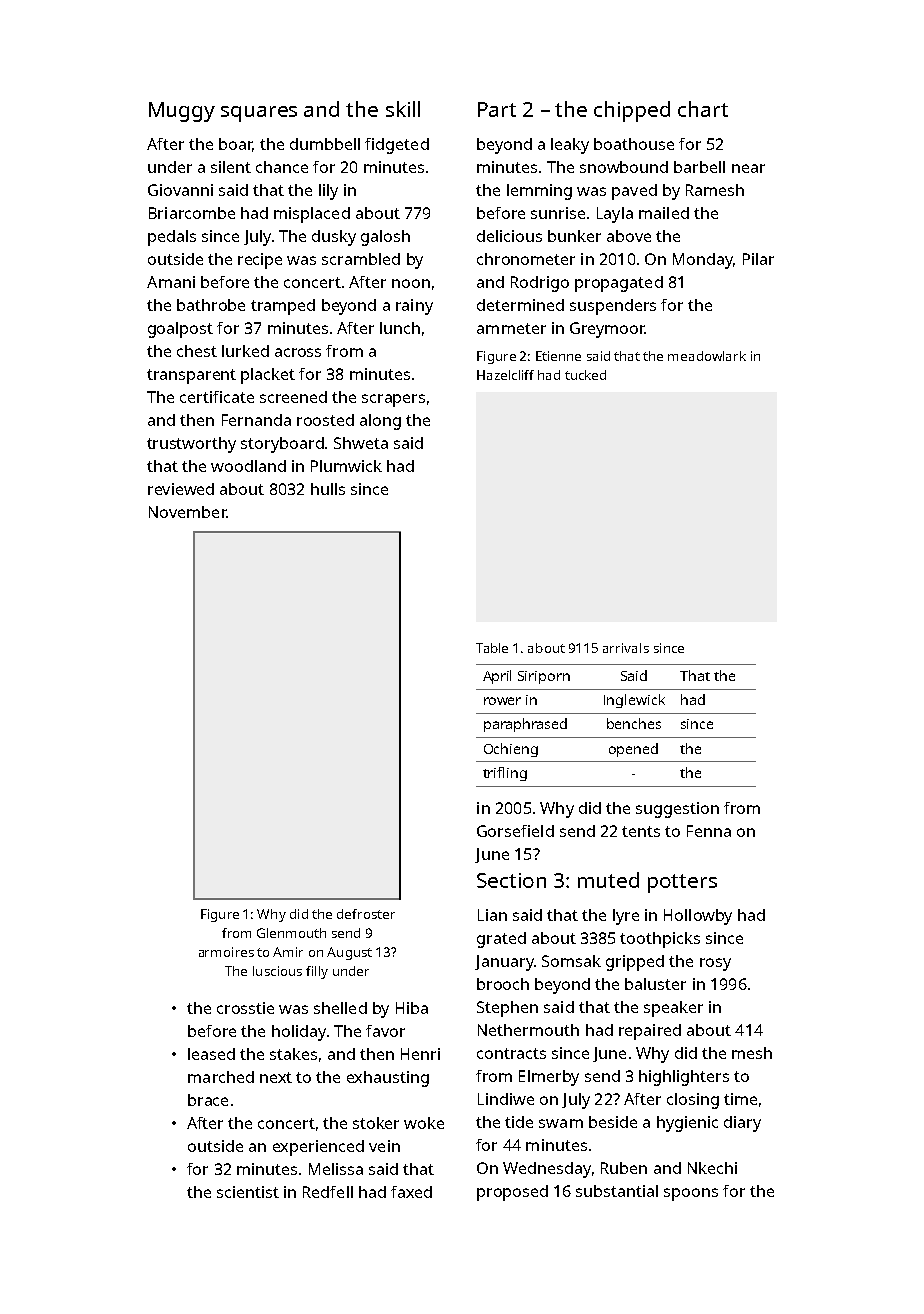 The height and width of the image is (1314, 924). What do you see at coordinates (492, 915) in the image?
I see `Lian` at bounding box center [492, 915].
